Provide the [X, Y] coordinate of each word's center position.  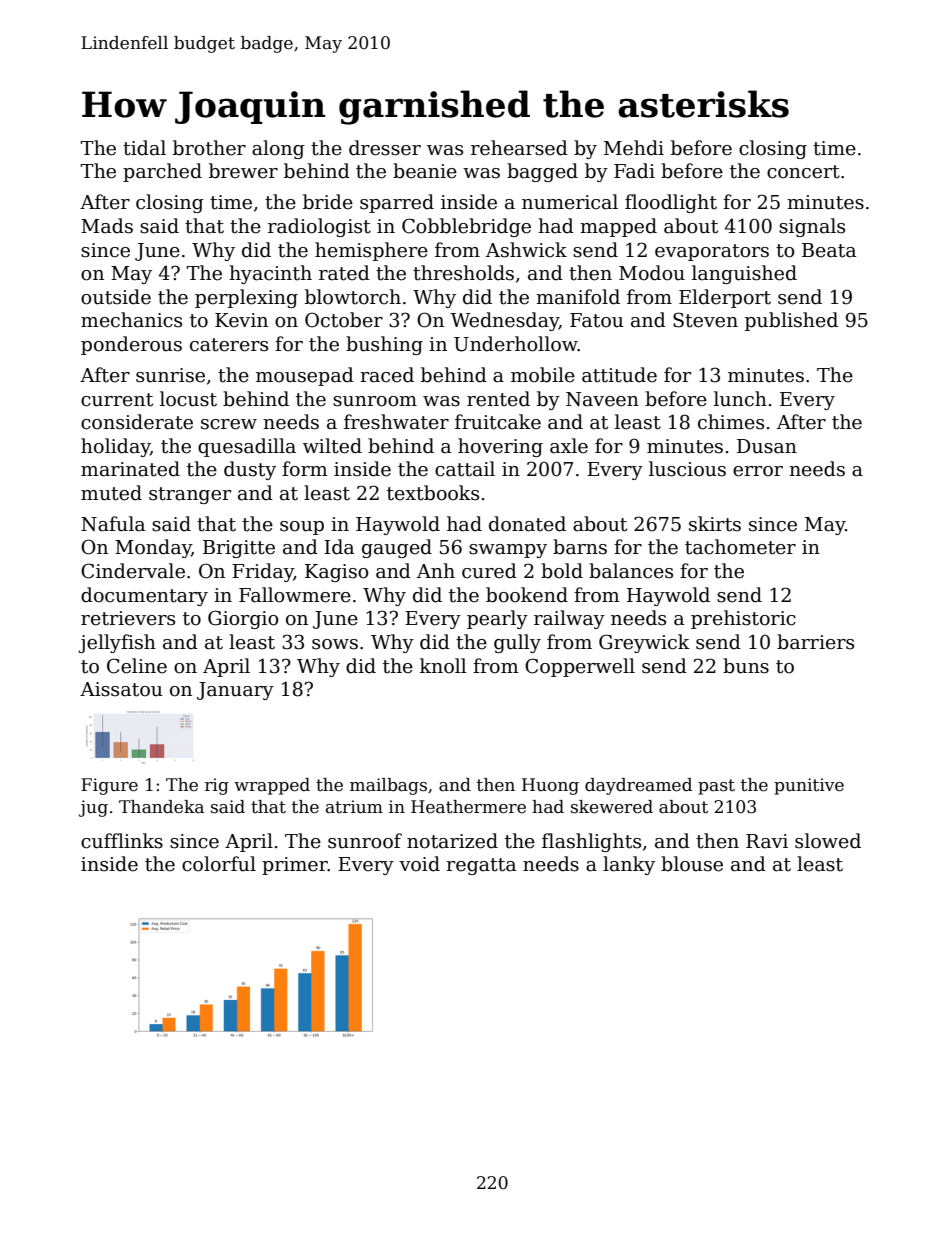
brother [209, 148]
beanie [425, 171]
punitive [809, 786]
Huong [550, 786]
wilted [332, 446]
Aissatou [121, 689]
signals [812, 227]
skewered [612, 807]
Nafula [113, 524]
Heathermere [468, 807]
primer [295, 866]
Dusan [767, 446]
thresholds [463, 273]
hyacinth [270, 274]
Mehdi [634, 148]
